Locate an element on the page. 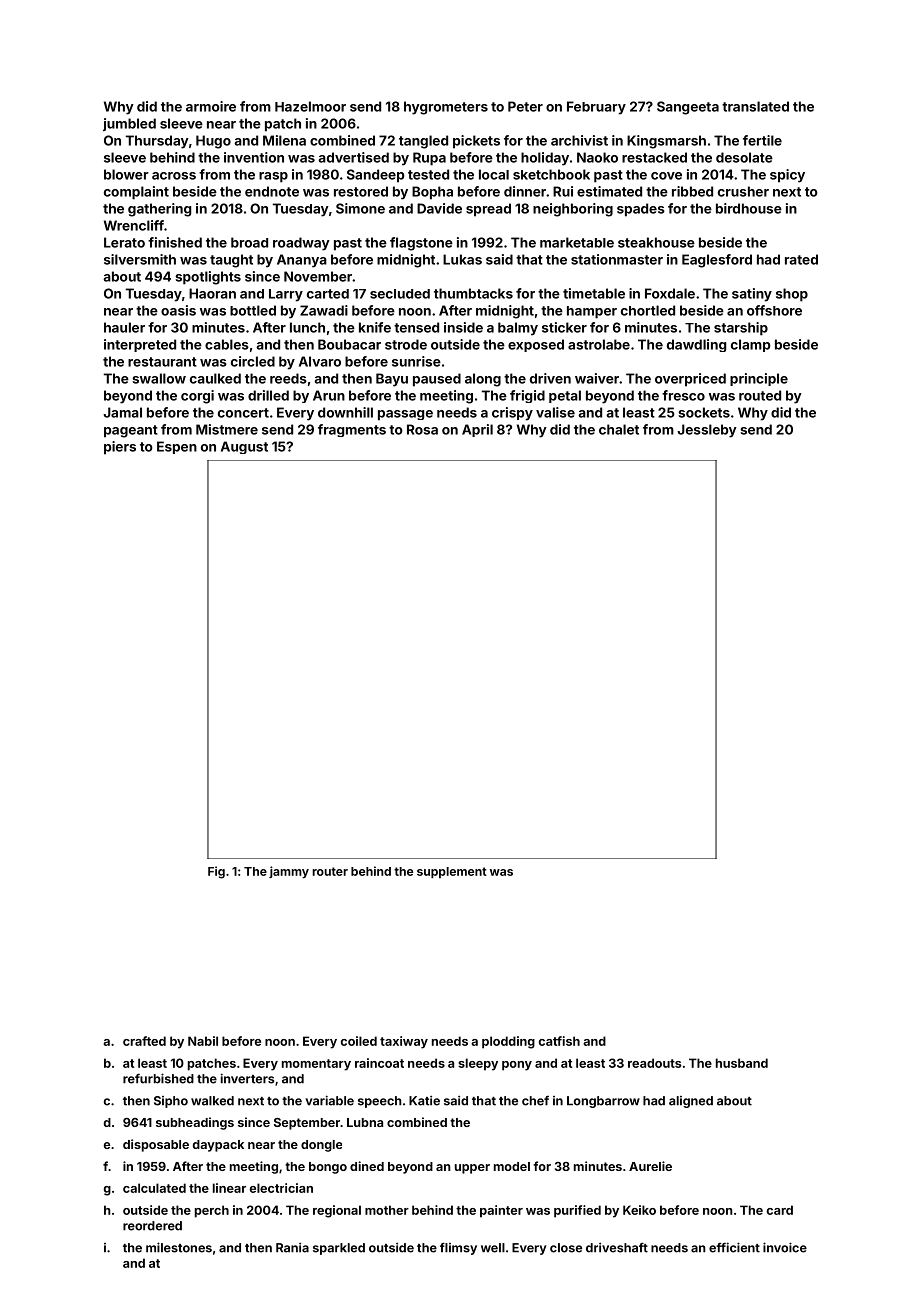 The image size is (924, 1308). oasis is located at coordinates (178, 310).
